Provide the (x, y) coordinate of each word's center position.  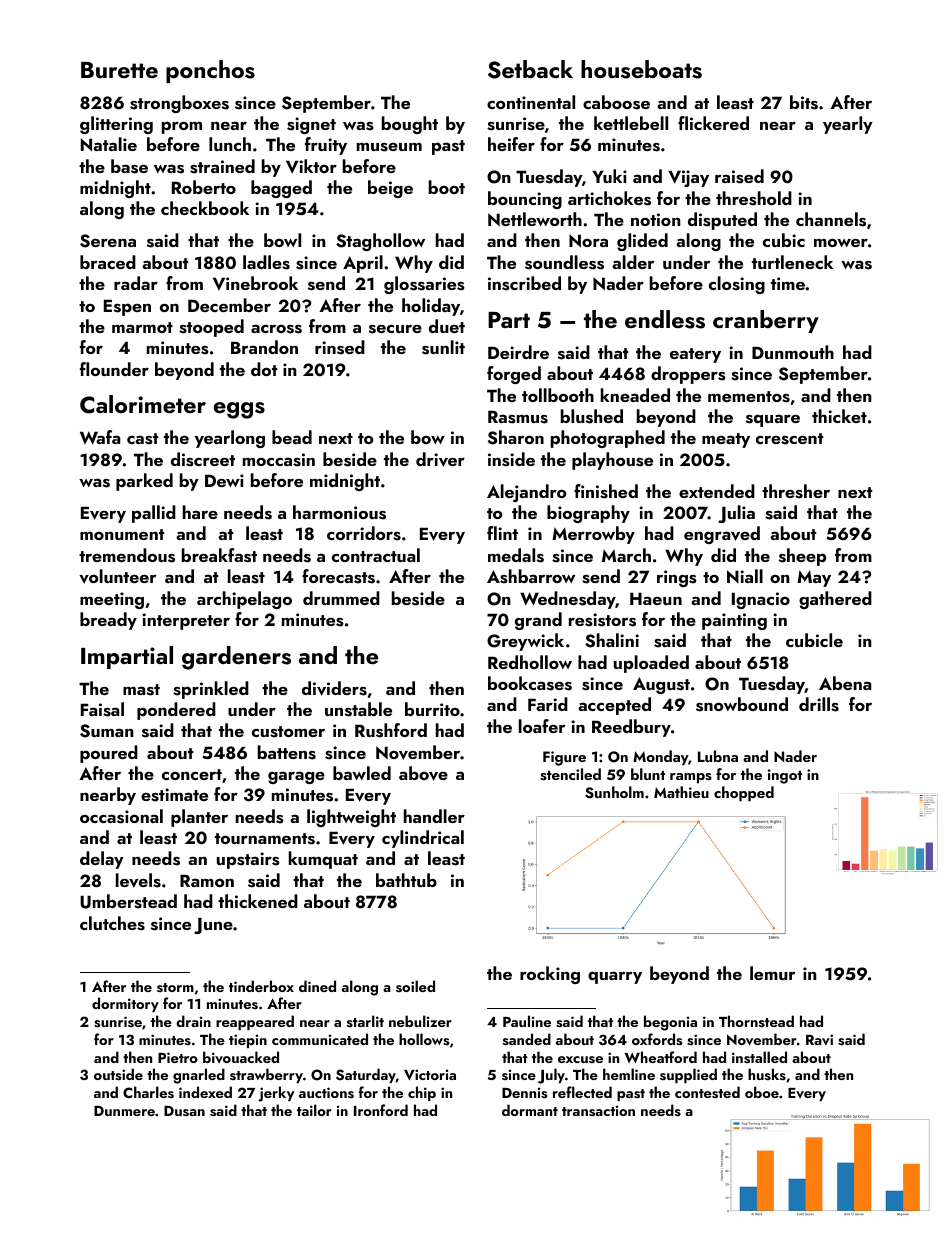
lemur (772, 973)
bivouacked (241, 1057)
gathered (835, 600)
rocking (550, 975)
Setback (530, 69)
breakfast (219, 555)
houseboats (641, 69)
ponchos (210, 71)
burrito (432, 709)
